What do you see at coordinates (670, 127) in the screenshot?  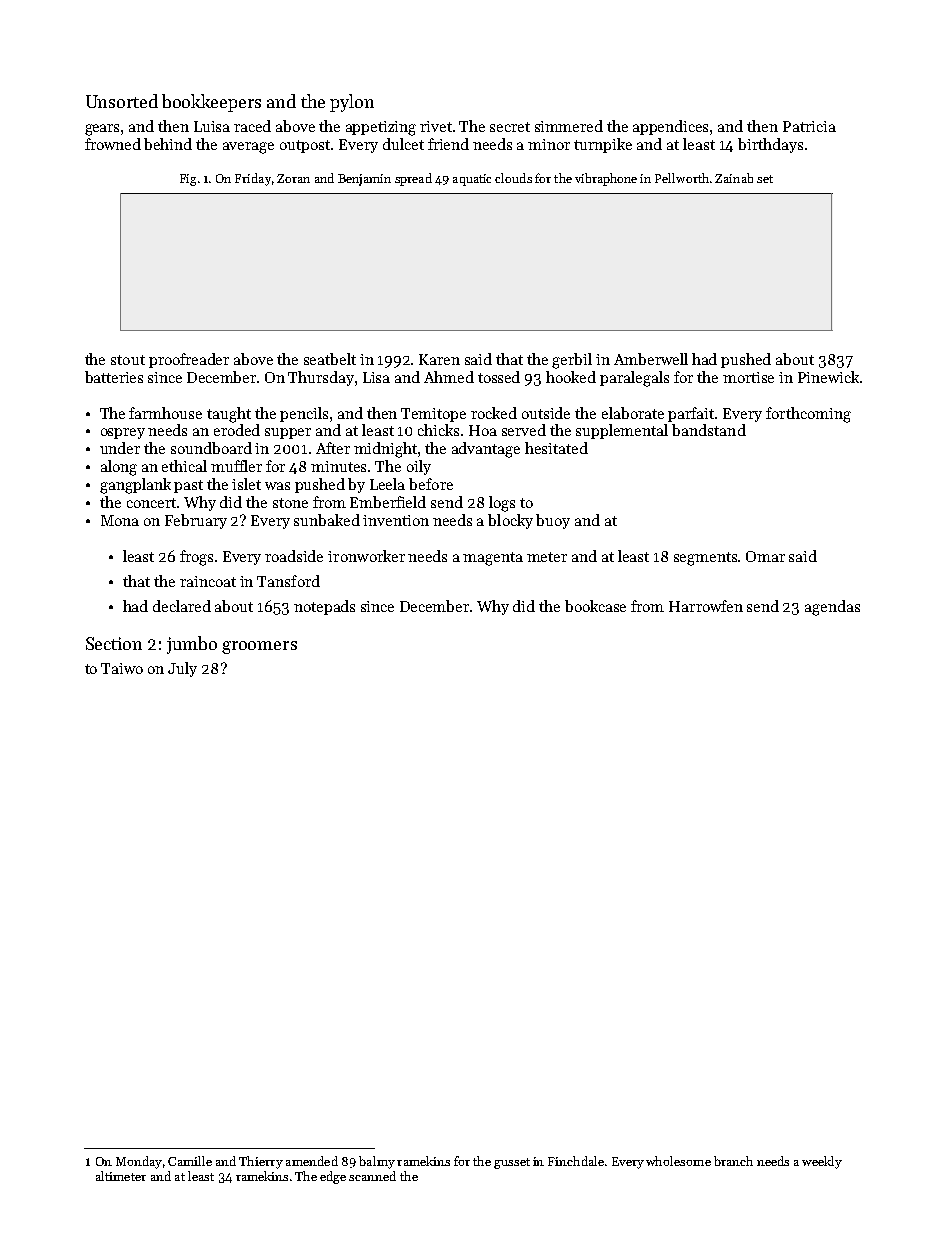 I see `appendices` at bounding box center [670, 127].
